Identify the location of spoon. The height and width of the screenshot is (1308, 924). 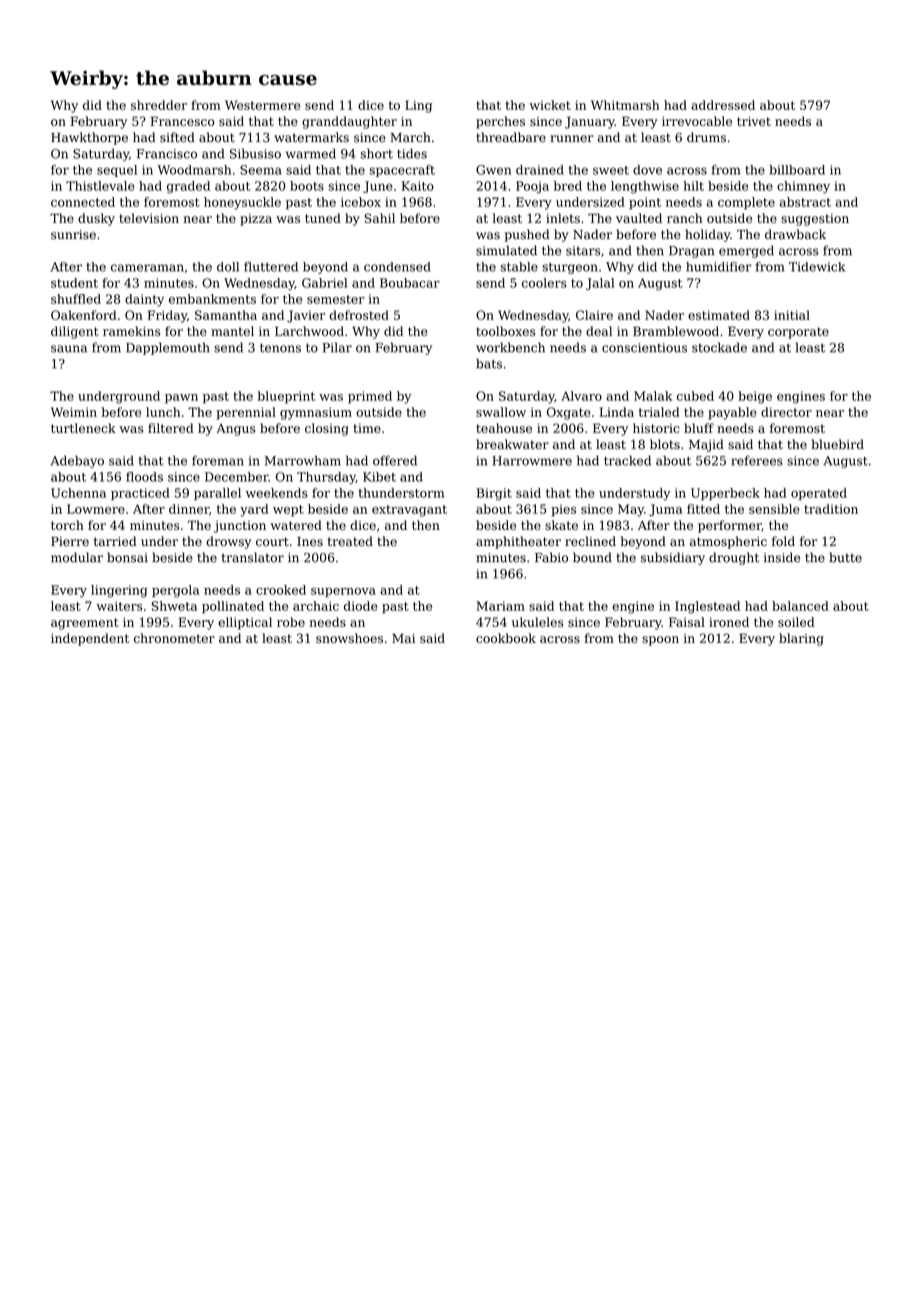
(660, 641).
